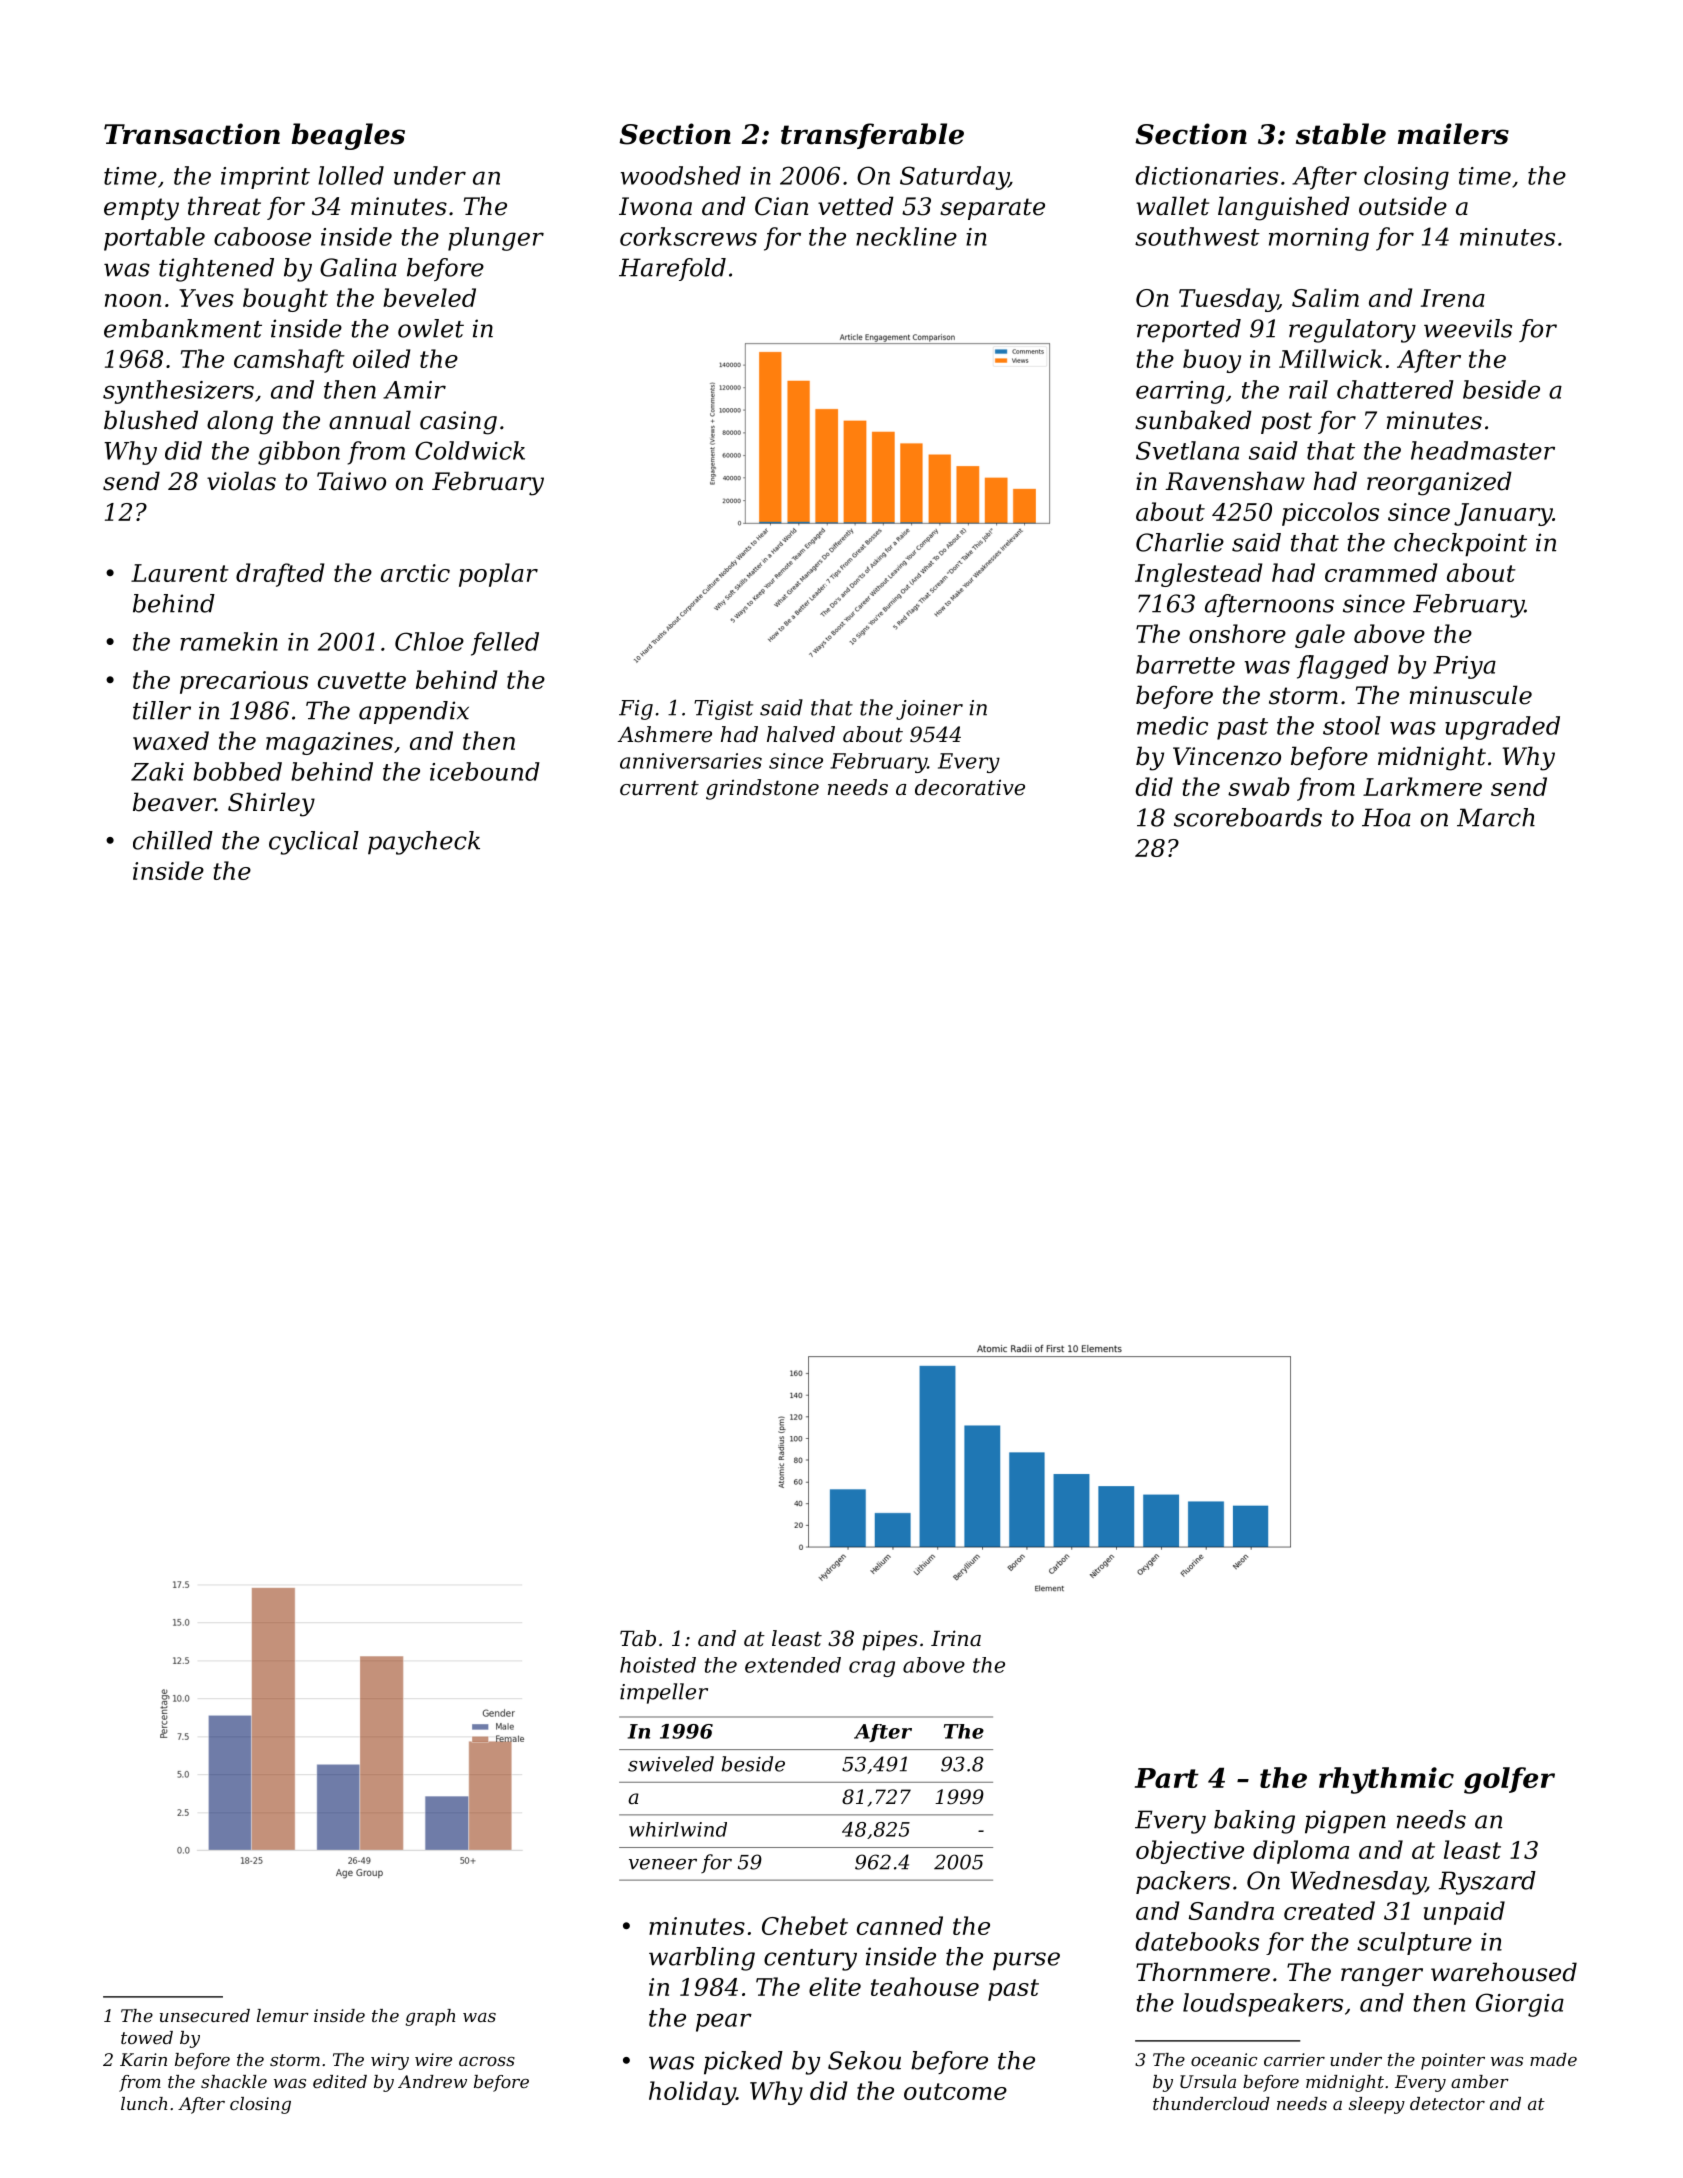 This page has height=2178, width=1683. I want to click on Transaction, so click(192, 134).
